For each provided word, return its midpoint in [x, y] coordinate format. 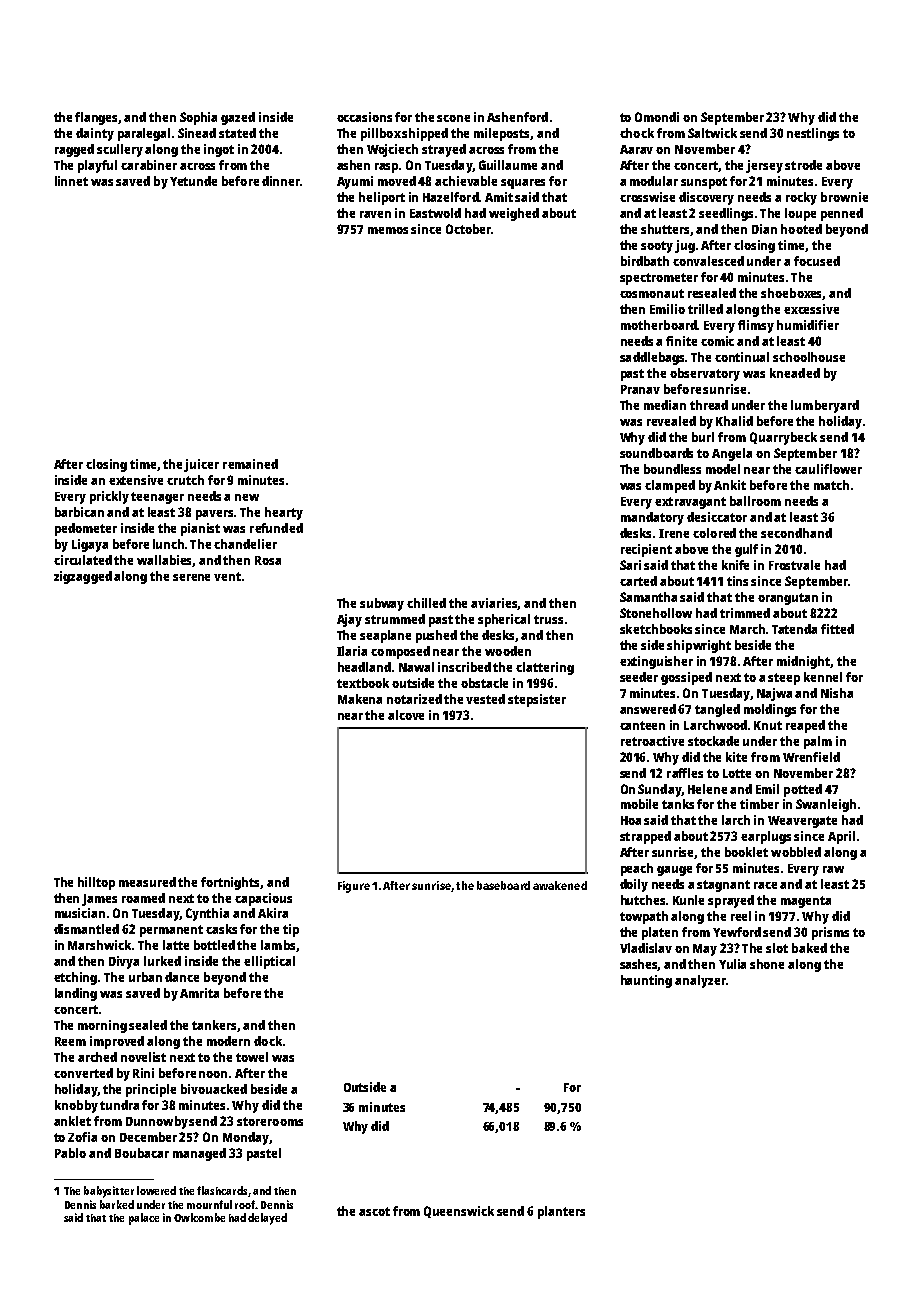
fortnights [231, 883]
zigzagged [83, 577]
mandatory [652, 518]
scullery [120, 150]
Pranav [640, 389]
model [723, 469]
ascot [374, 1211]
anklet [72, 1121]
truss [548, 619]
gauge [674, 871]
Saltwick [712, 133]
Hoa [631, 820]
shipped [425, 134]
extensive [136, 480]
